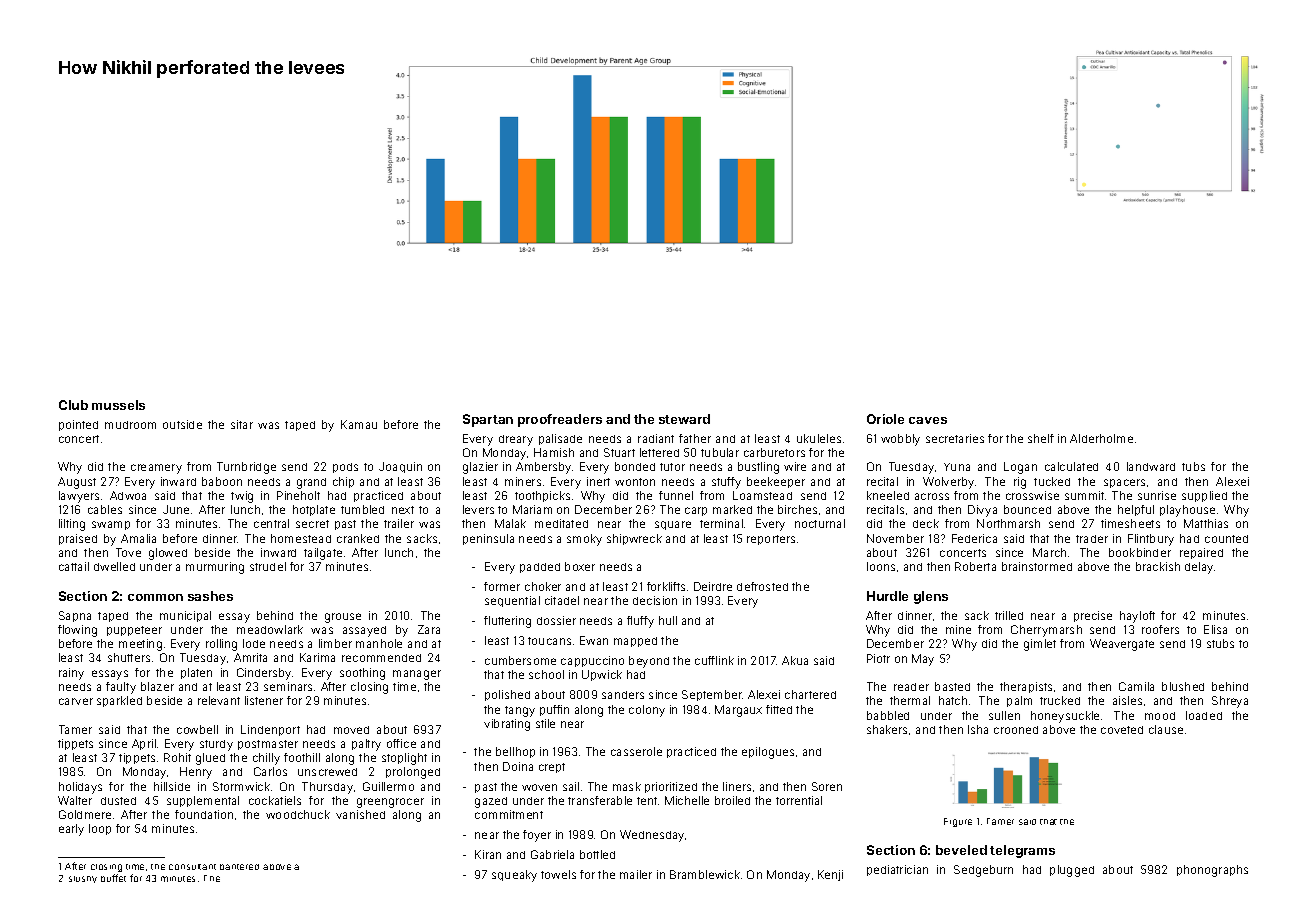 The height and width of the screenshot is (924, 1308). Describe the element at coordinates (488, 854) in the screenshot. I see `Kiran` at that location.
